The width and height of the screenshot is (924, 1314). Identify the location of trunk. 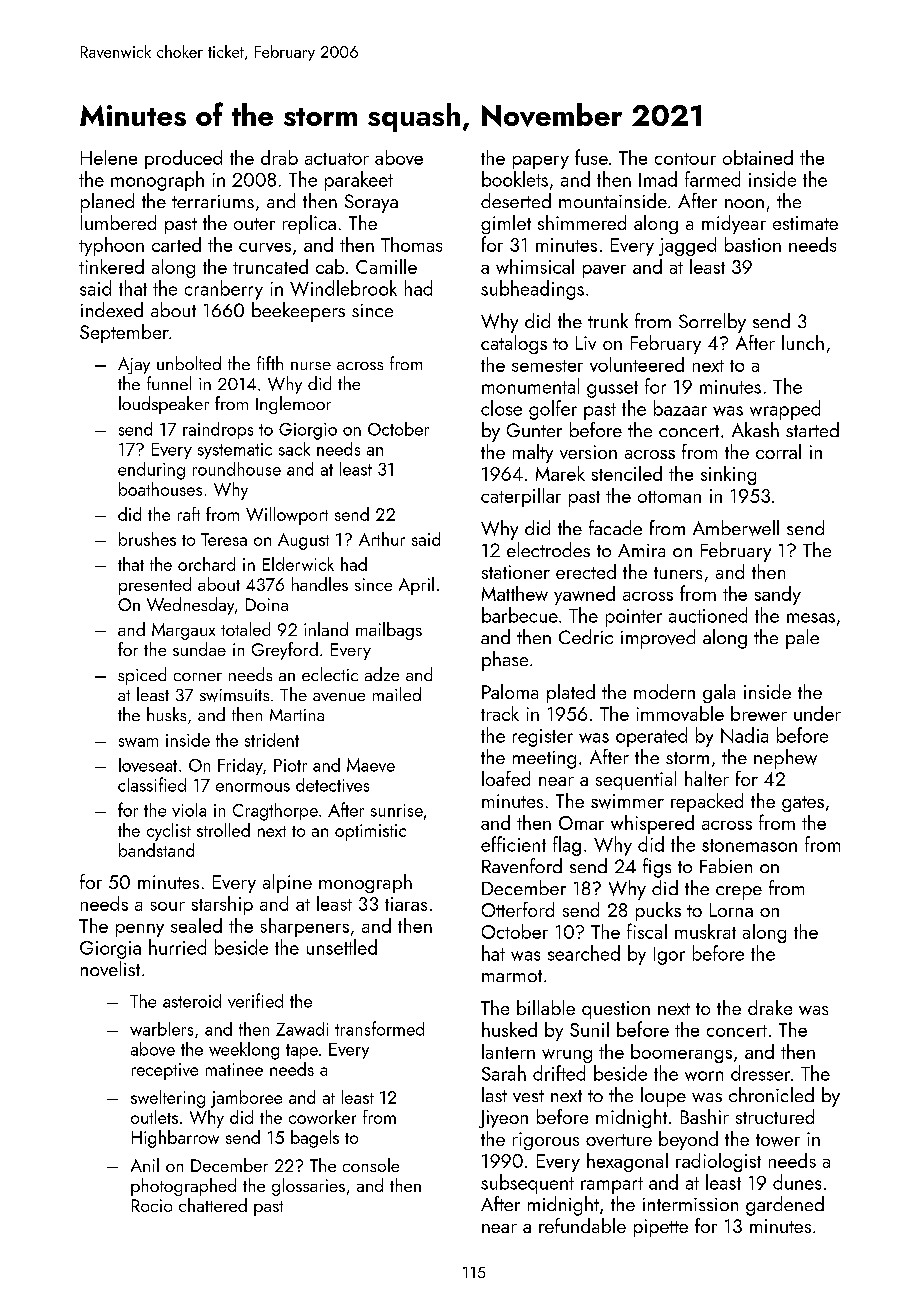
(608, 320).
